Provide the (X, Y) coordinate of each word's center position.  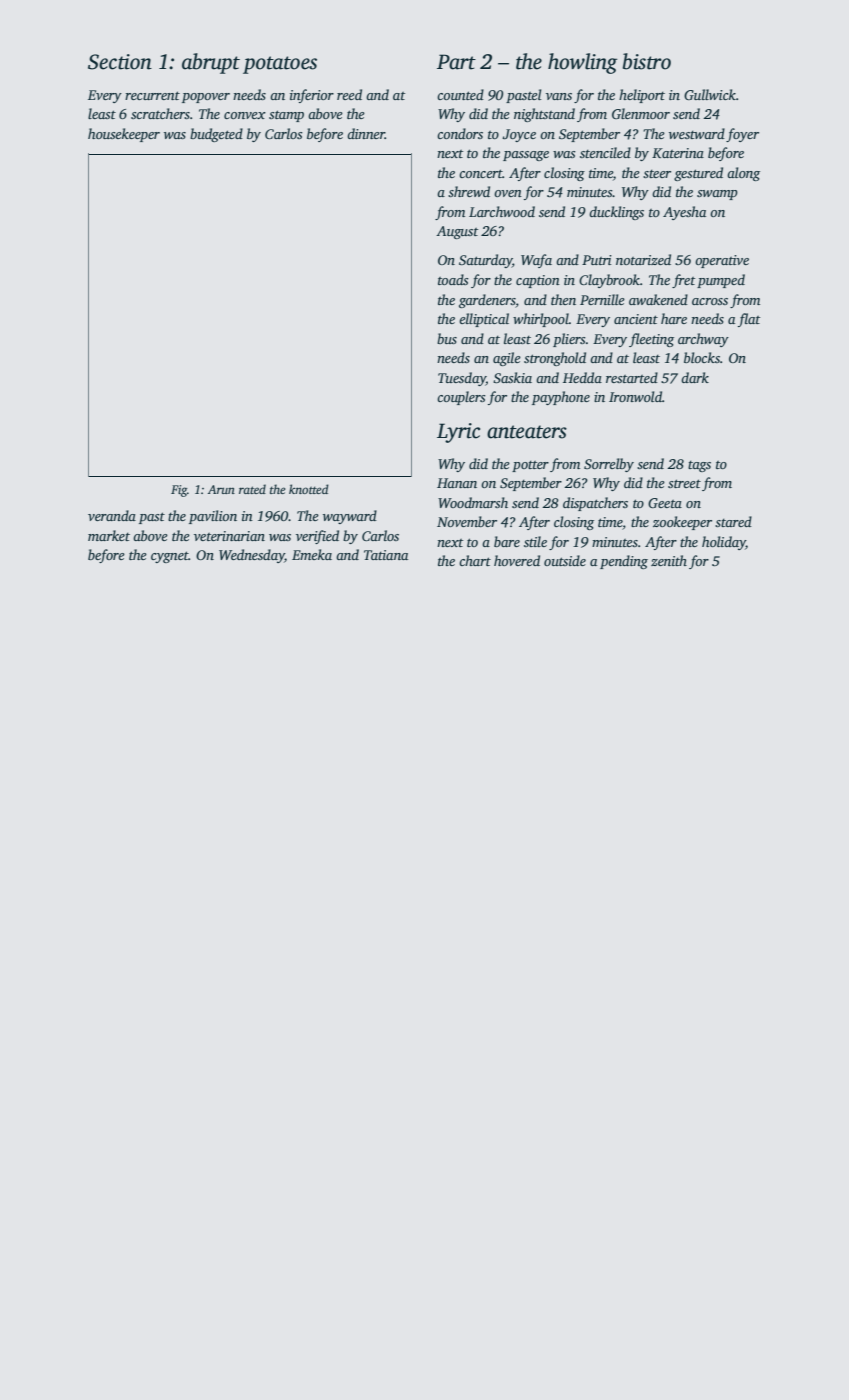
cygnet (170, 557)
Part (456, 62)
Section (120, 62)
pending (624, 562)
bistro (647, 61)
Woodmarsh (473, 502)
